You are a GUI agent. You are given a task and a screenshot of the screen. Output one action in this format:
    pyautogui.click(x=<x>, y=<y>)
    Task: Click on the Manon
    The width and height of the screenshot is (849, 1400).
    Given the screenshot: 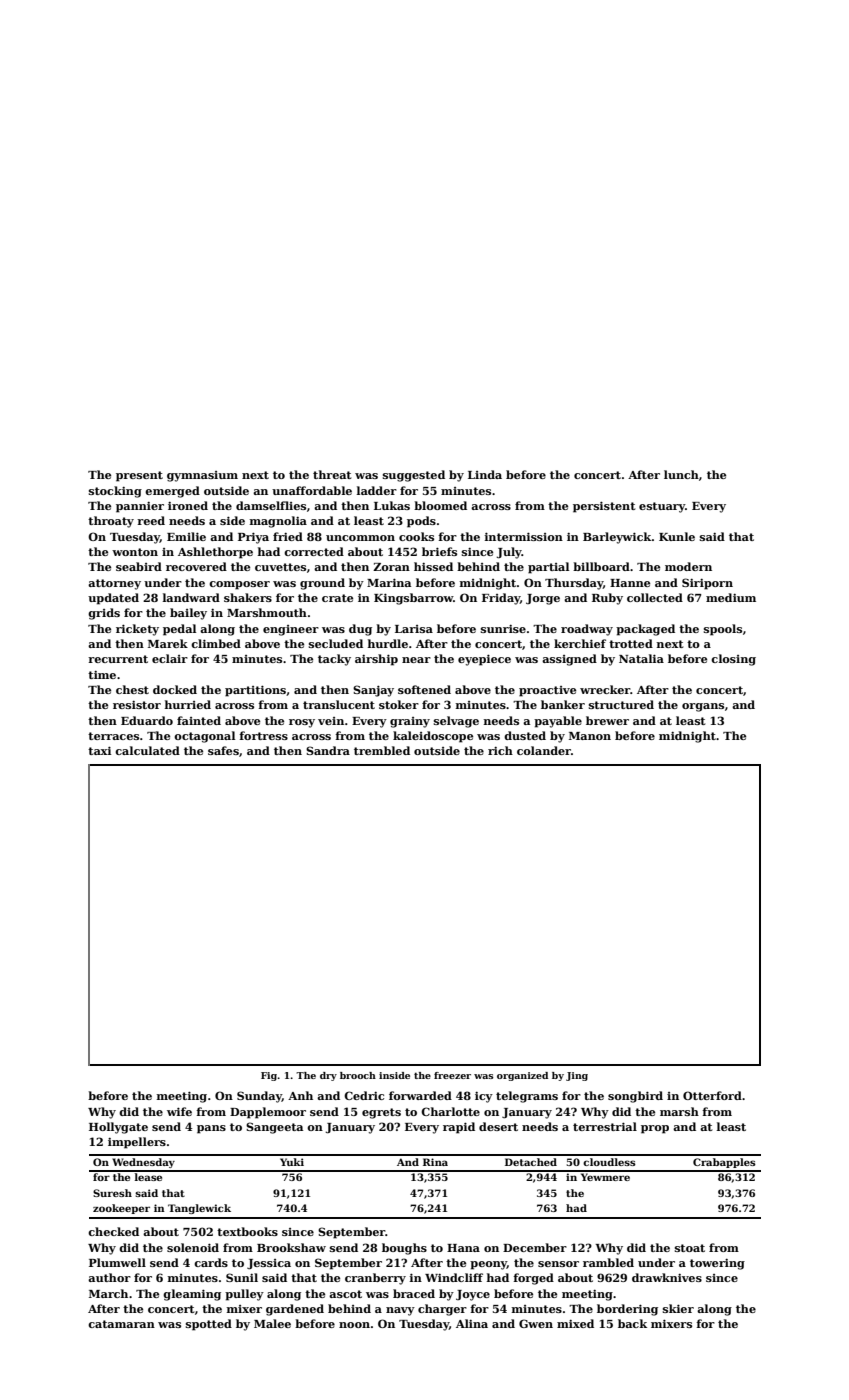 What is the action you would take?
    pyautogui.click(x=590, y=736)
